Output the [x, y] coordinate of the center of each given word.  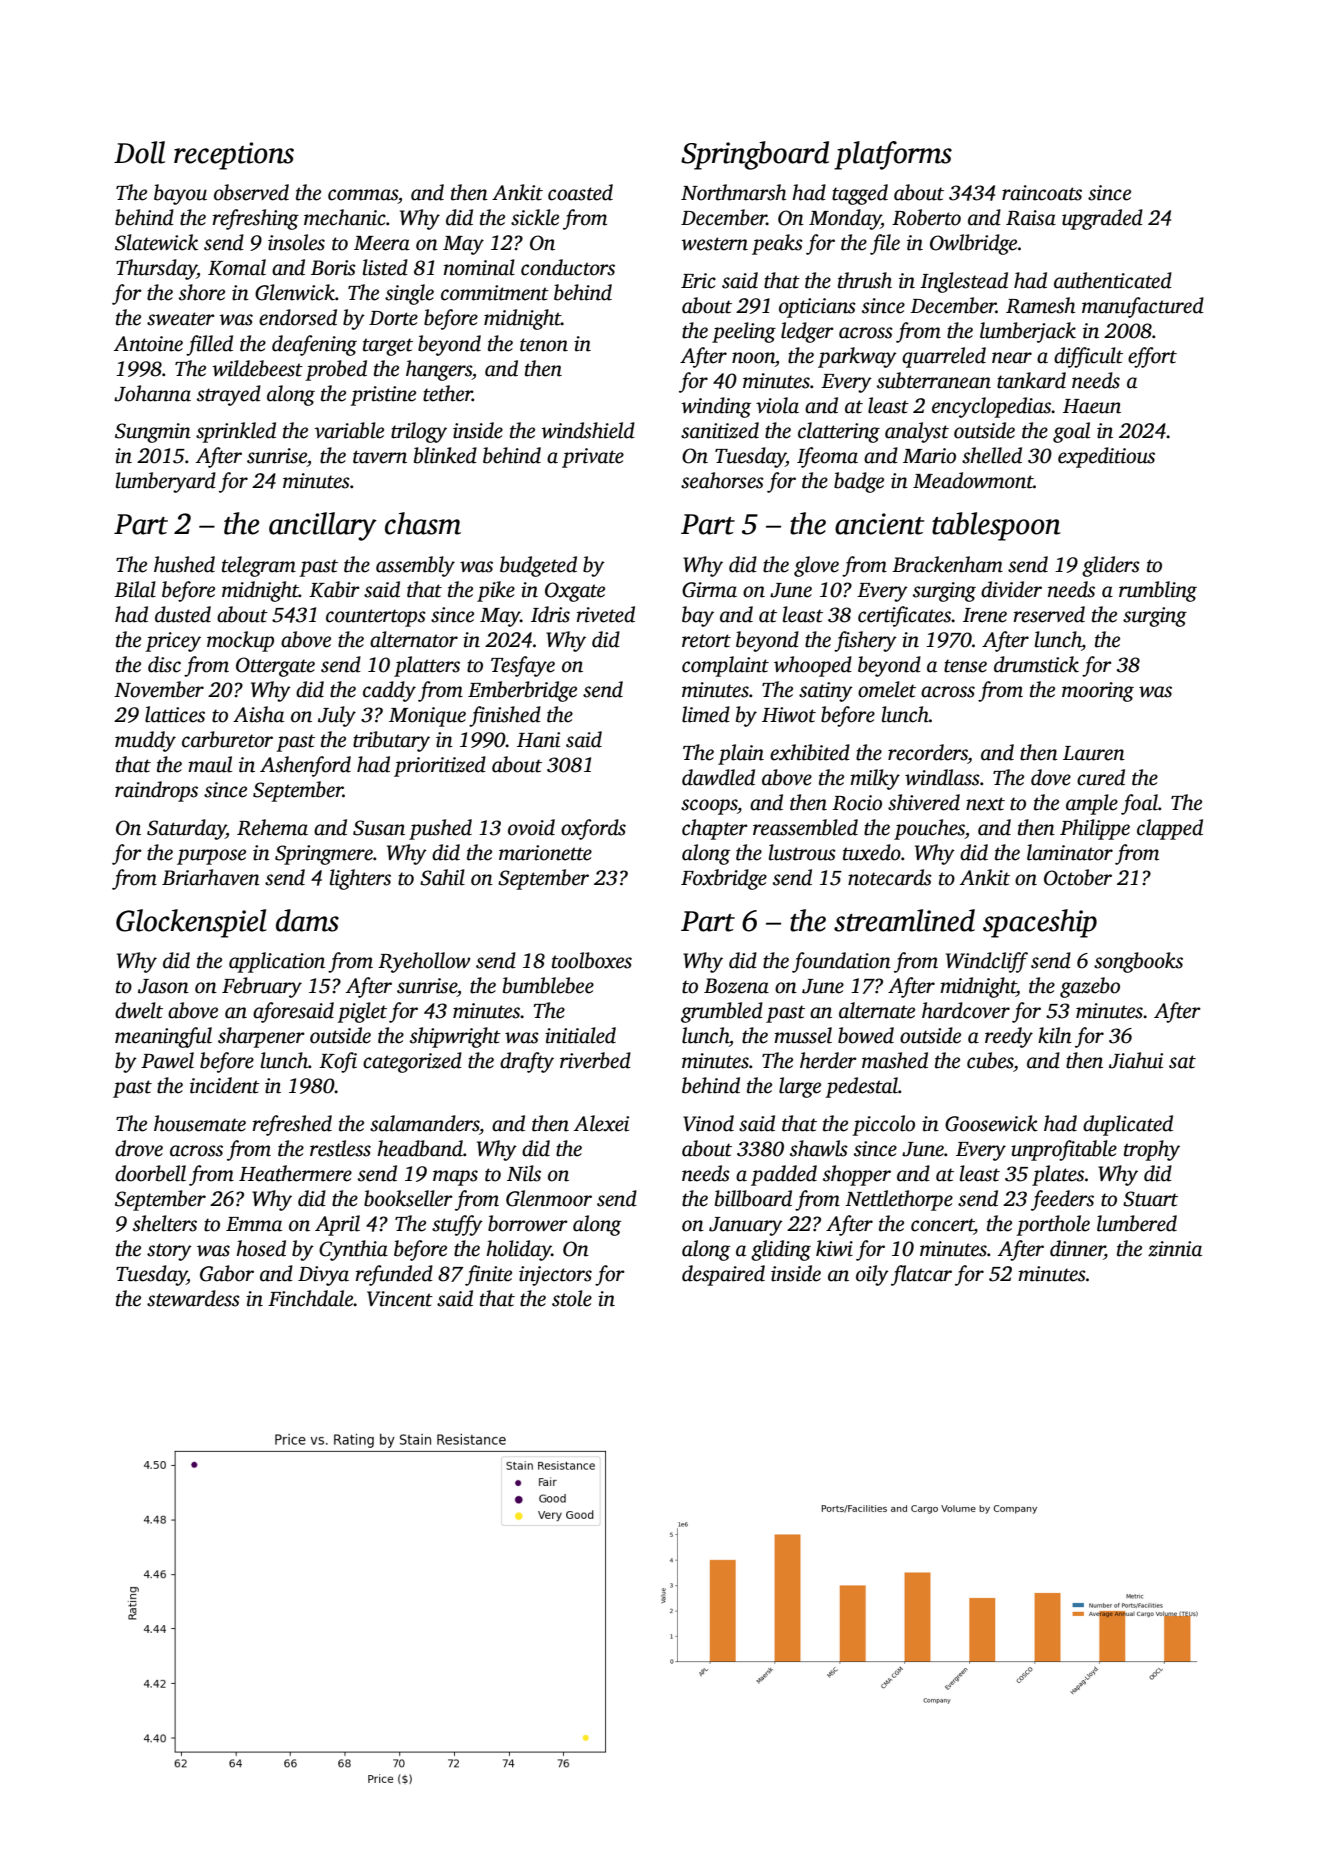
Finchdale [311, 1298]
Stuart [1150, 1199]
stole [572, 1298]
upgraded [1102, 219]
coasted [580, 192]
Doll [139, 152]
